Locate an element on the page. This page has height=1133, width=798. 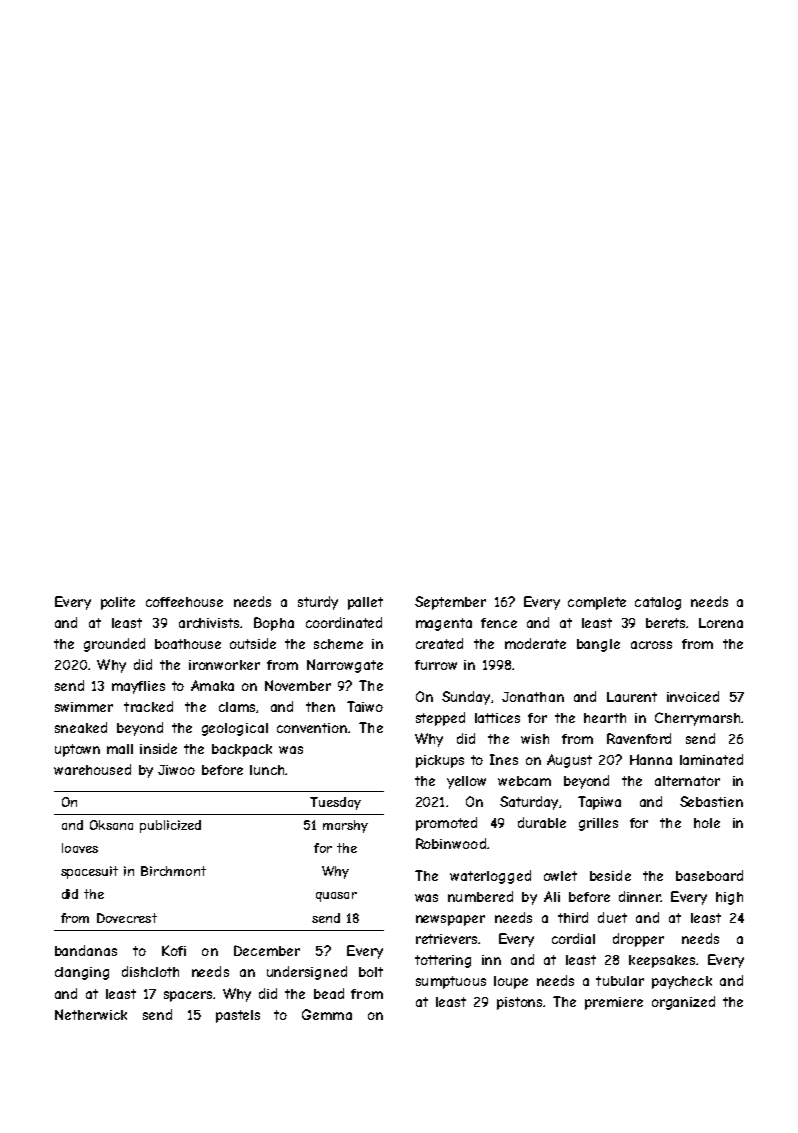
Ali is located at coordinates (552, 896).
